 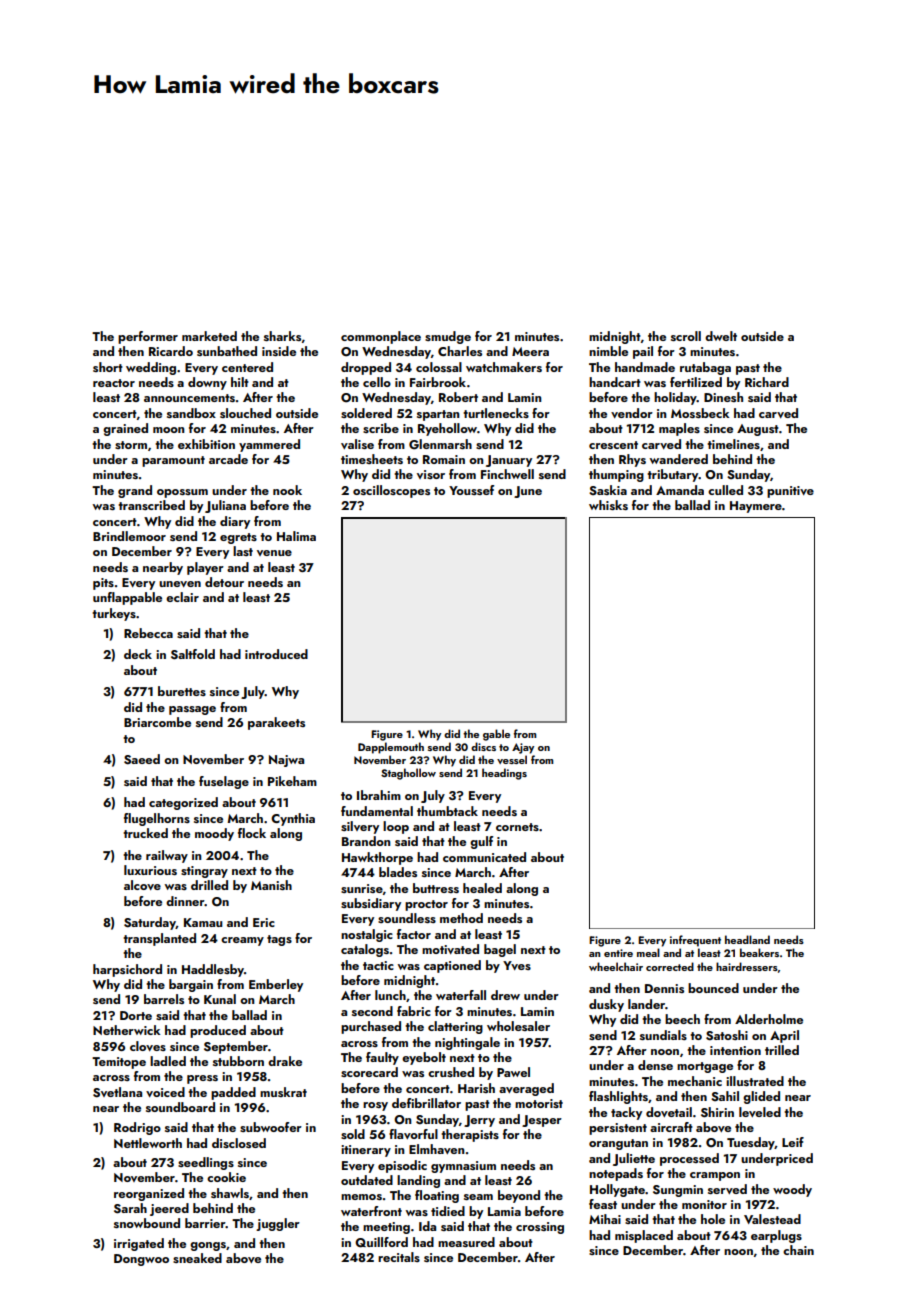 I want to click on Dorte, so click(x=136, y=1015).
